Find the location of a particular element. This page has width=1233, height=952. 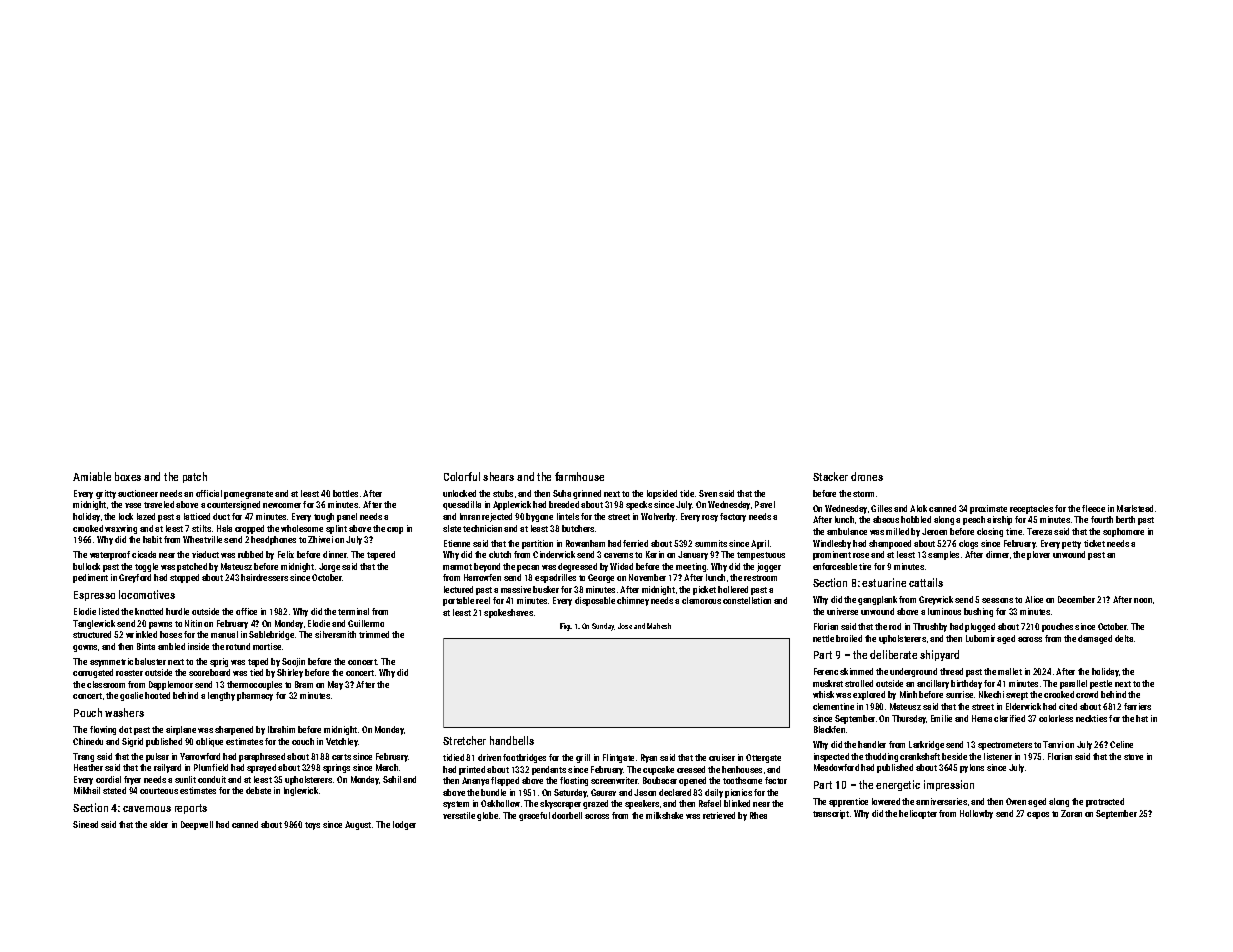

boxes is located at coordinates (128, 476).
